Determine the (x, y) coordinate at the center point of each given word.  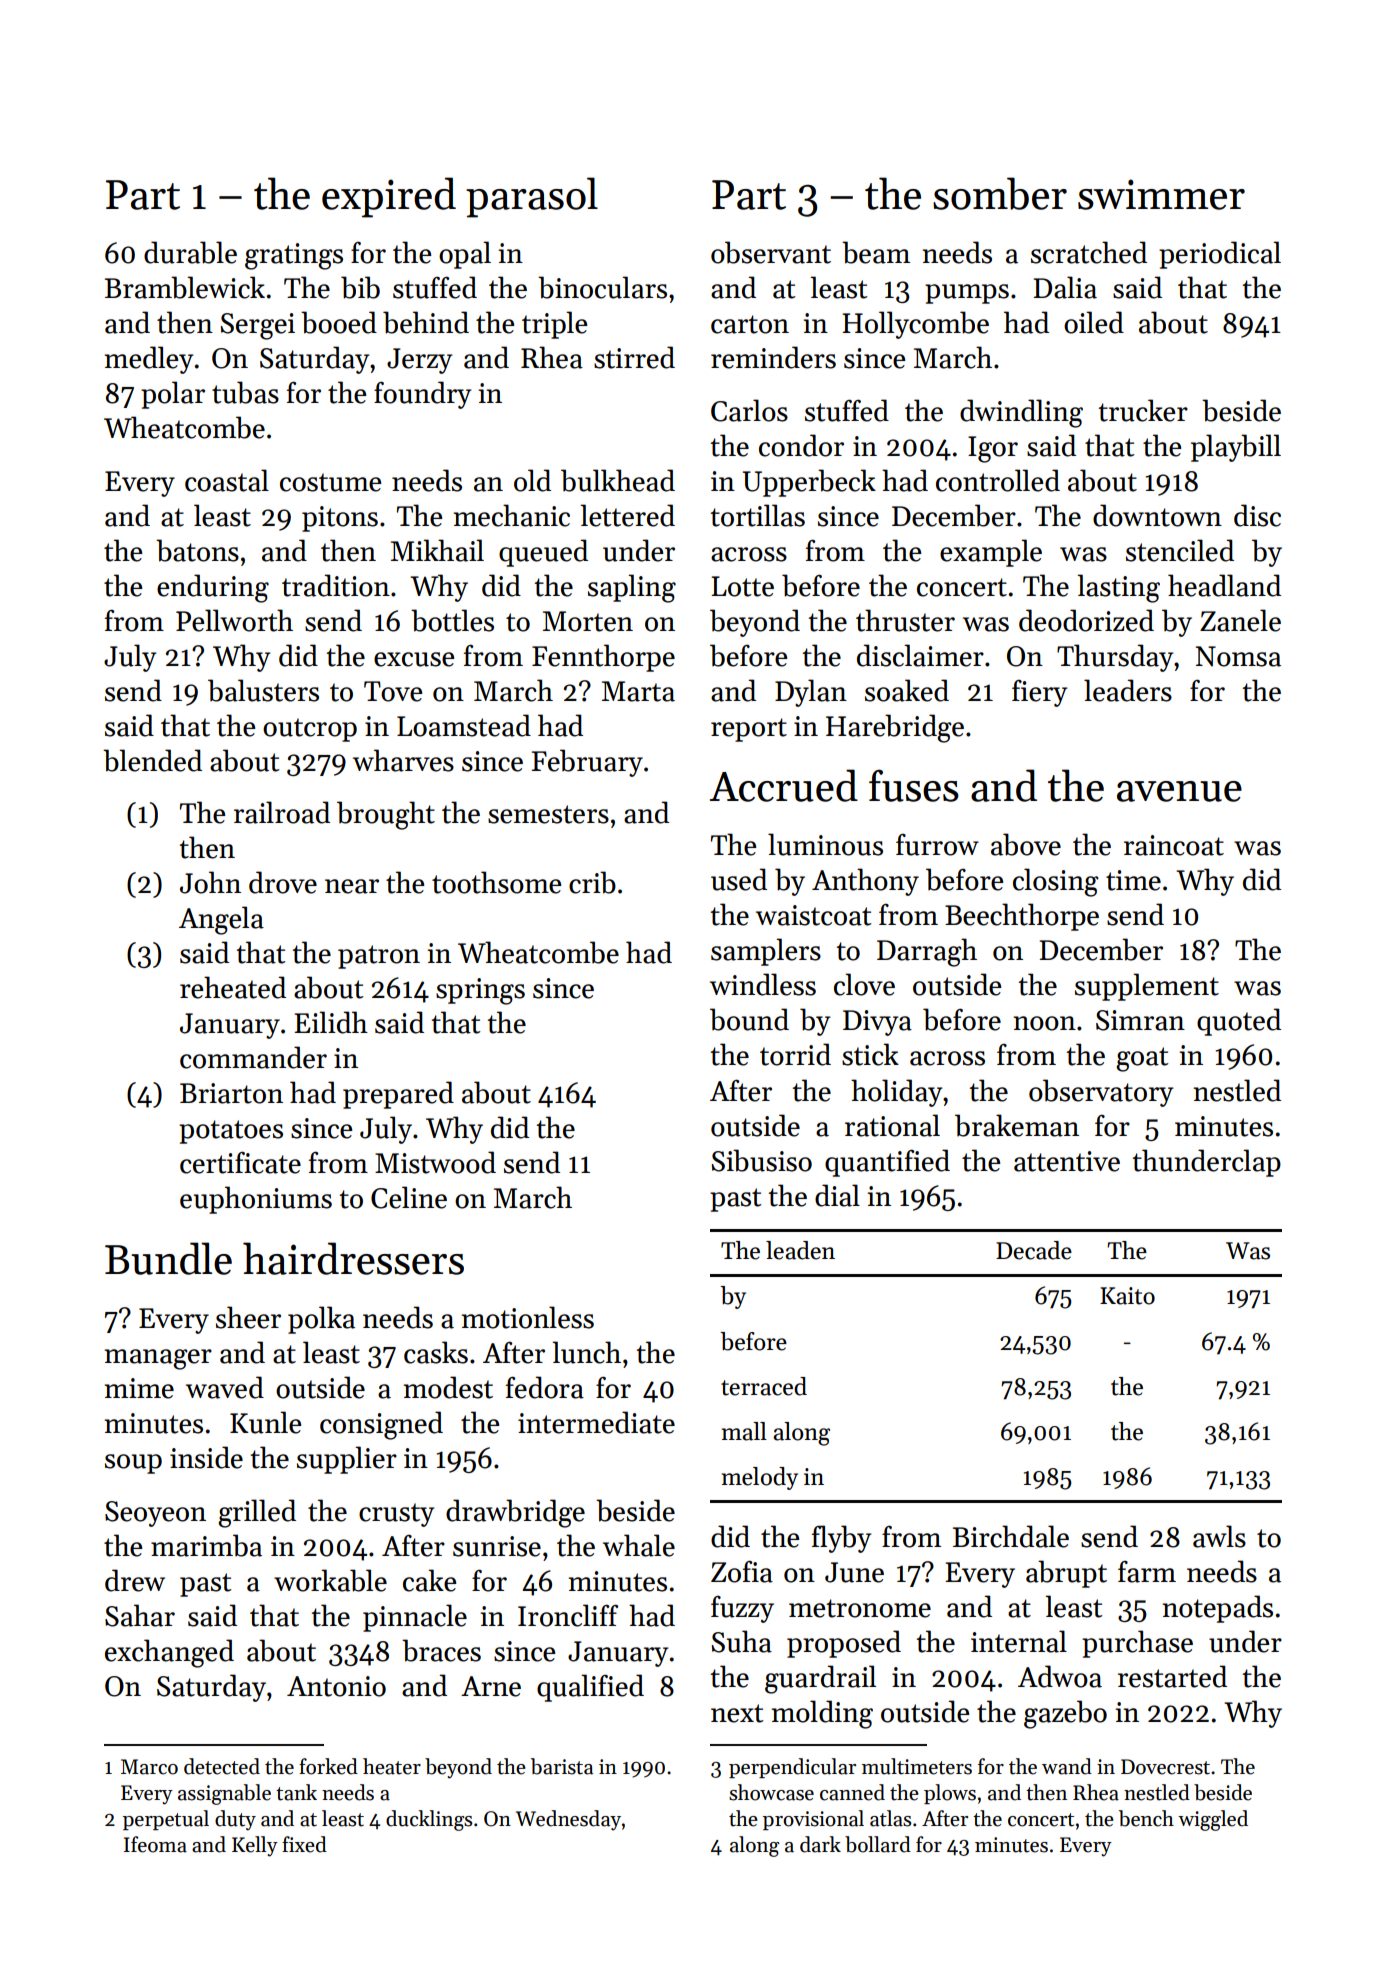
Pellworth (234, 620)
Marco (149, 1767)
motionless (528, 1317)
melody (760, 1478)
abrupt (1066, 1574)
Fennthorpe (603, 658)
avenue (1179, 791)
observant (771, 252)
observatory (1101, 1093)
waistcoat (813, 915)
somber (1000, 193)
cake (429, 1580)
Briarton (231, 1093)
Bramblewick (185, 287)
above (1026, 844)
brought (386, 815)
